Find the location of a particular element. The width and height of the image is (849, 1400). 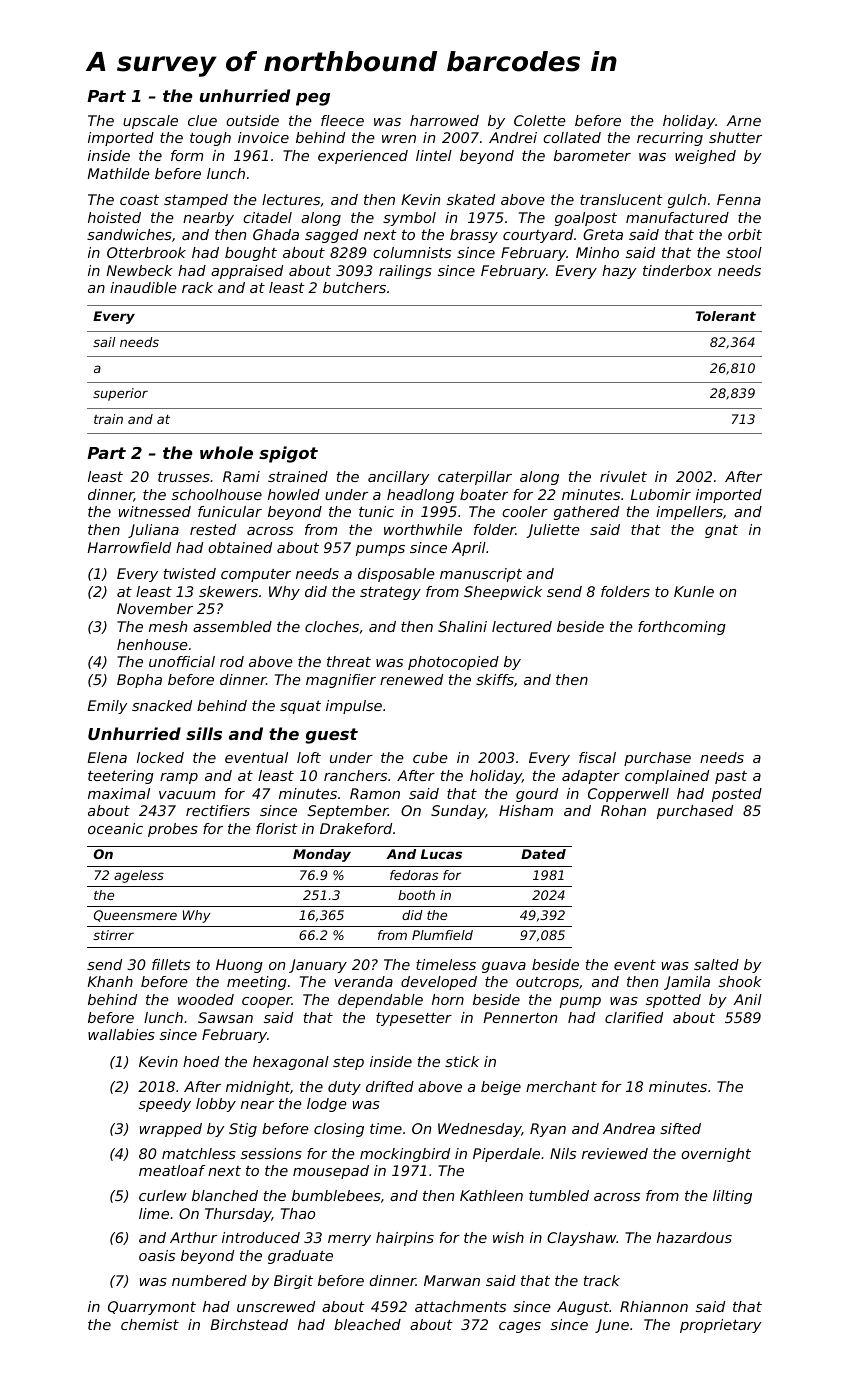

forthcoming is located at coordinates (682, 628).
